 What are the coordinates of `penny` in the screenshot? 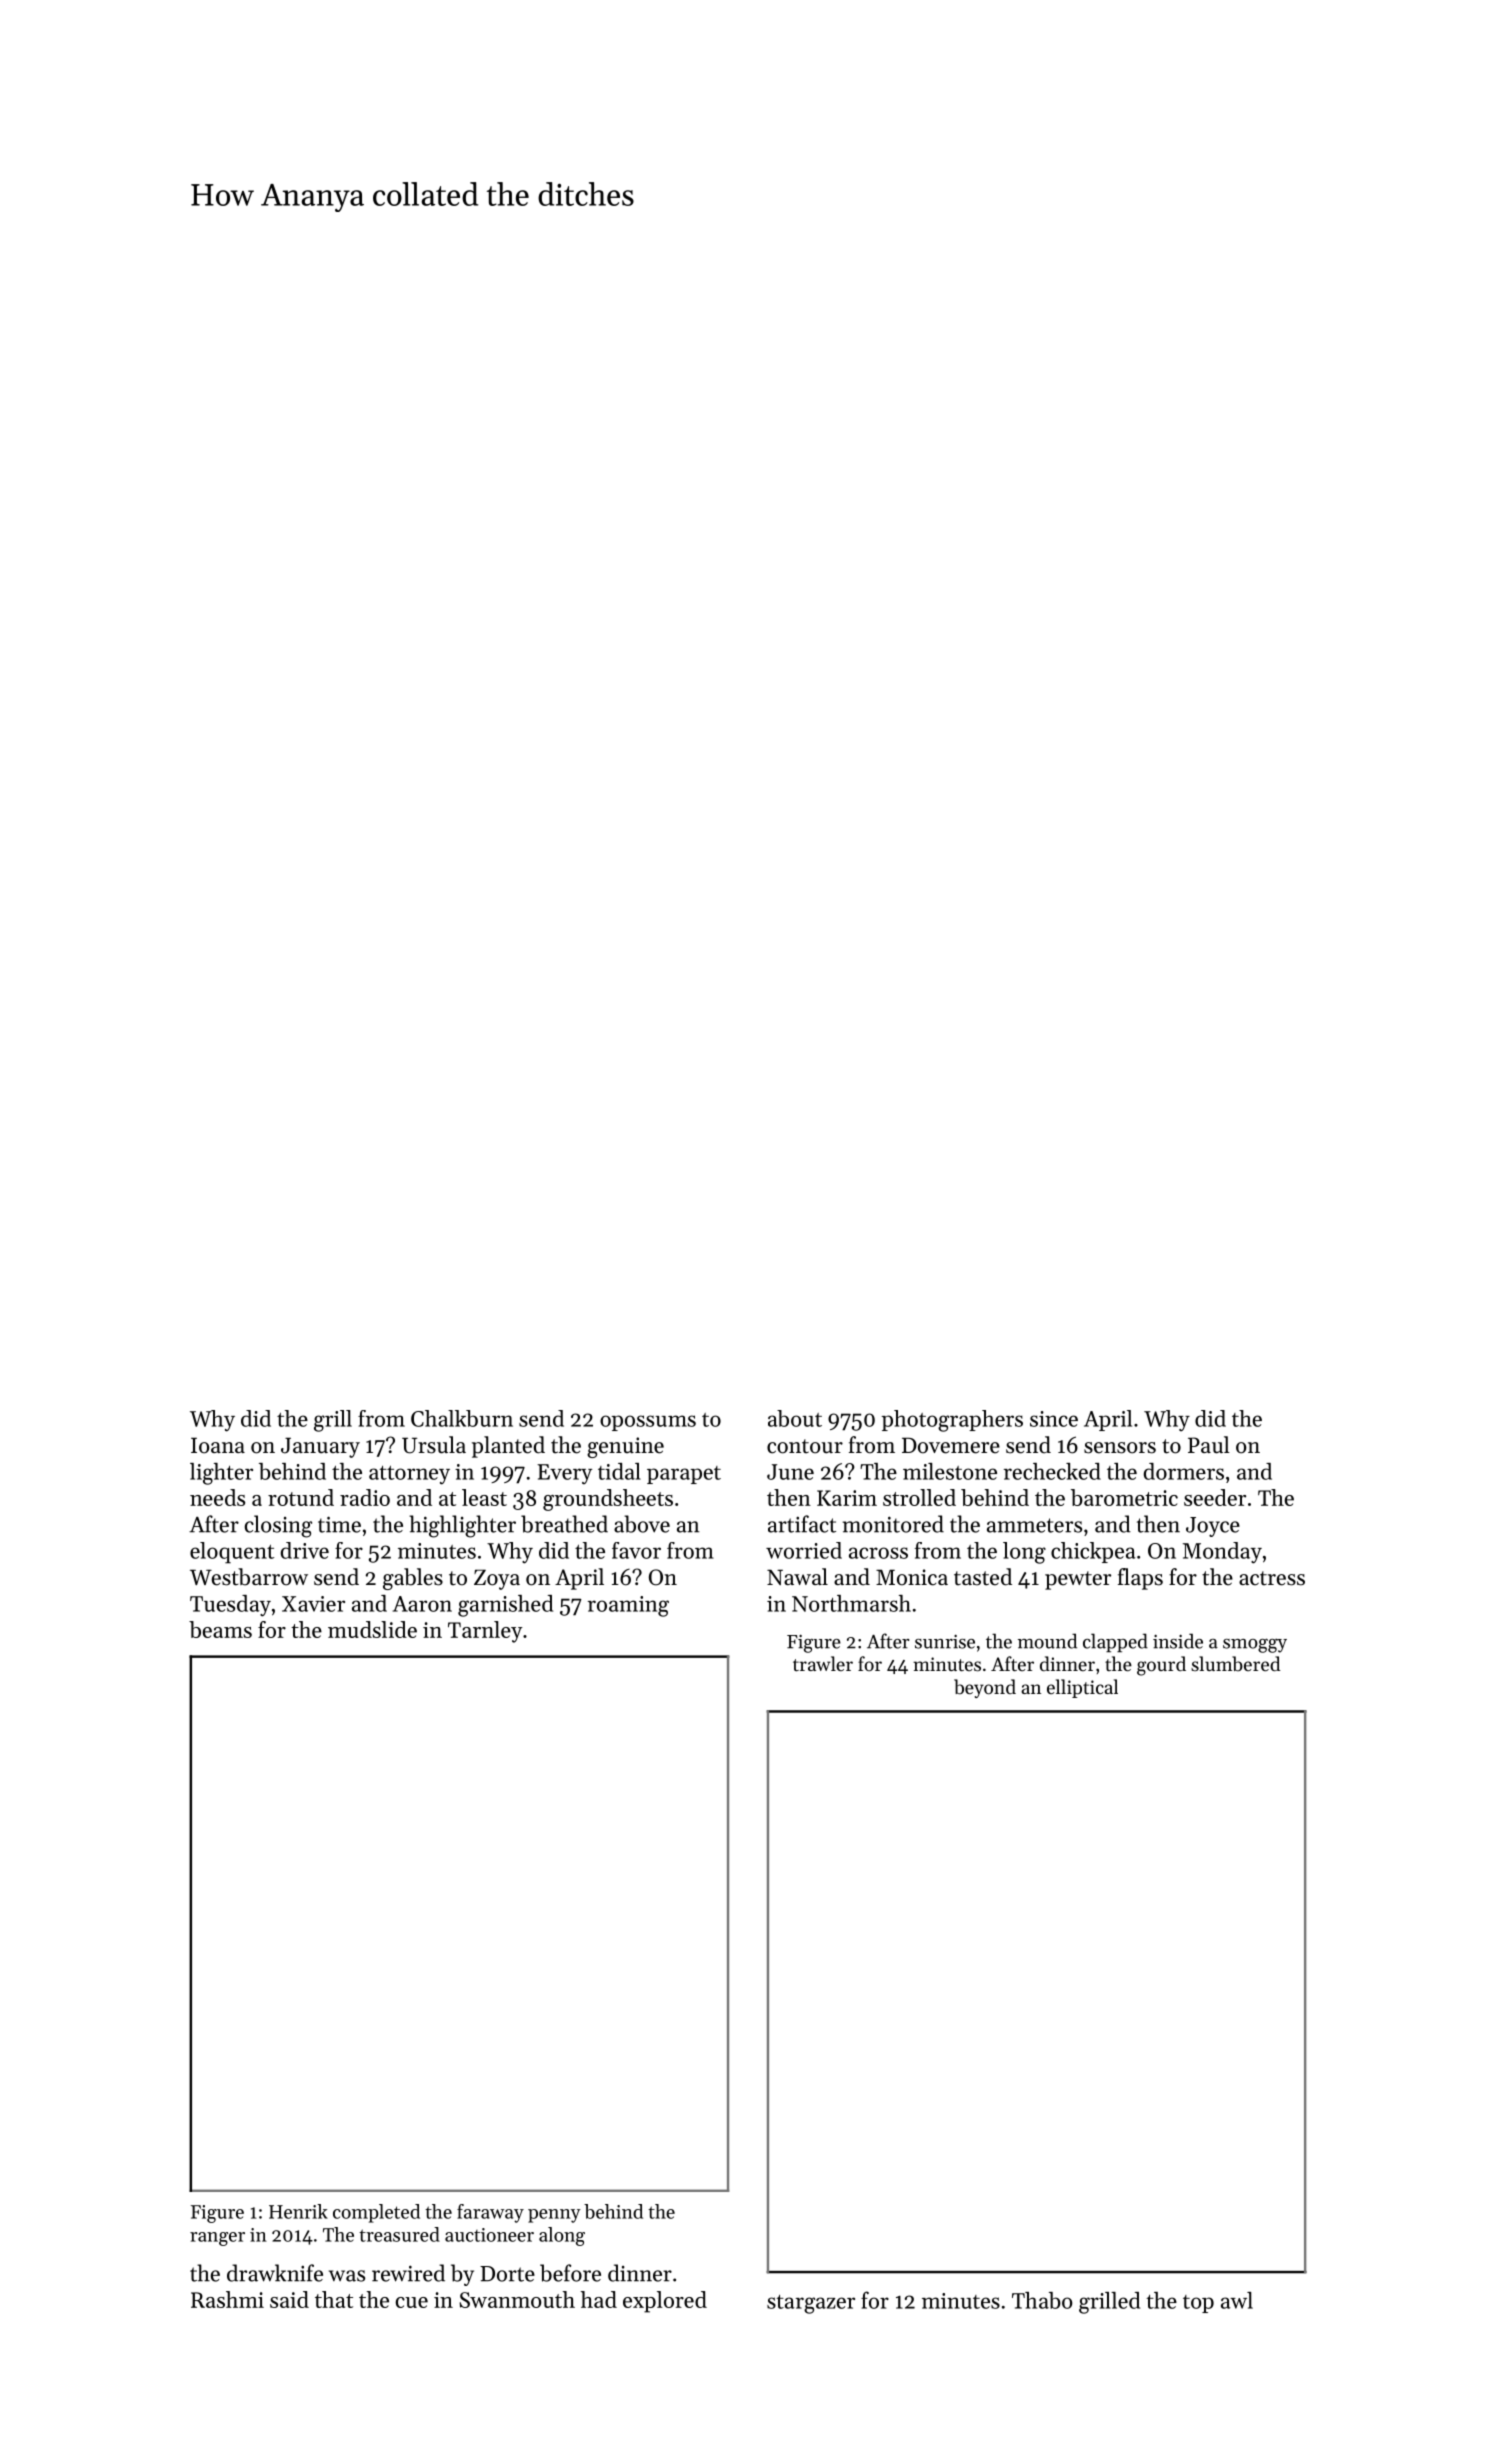 It's located at (554, 2216).
